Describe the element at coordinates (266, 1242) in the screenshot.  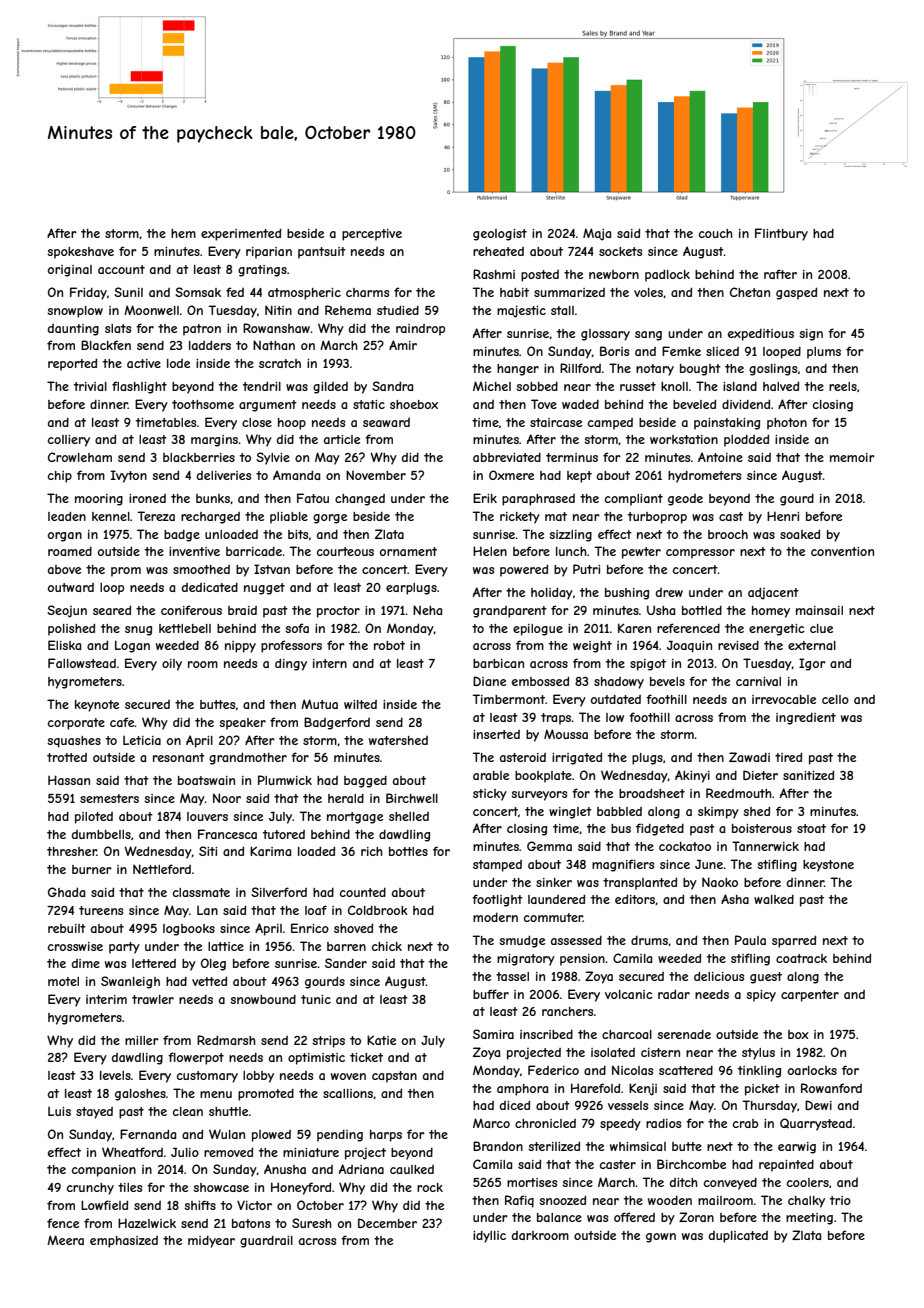
I see `guardrail` at that location.
